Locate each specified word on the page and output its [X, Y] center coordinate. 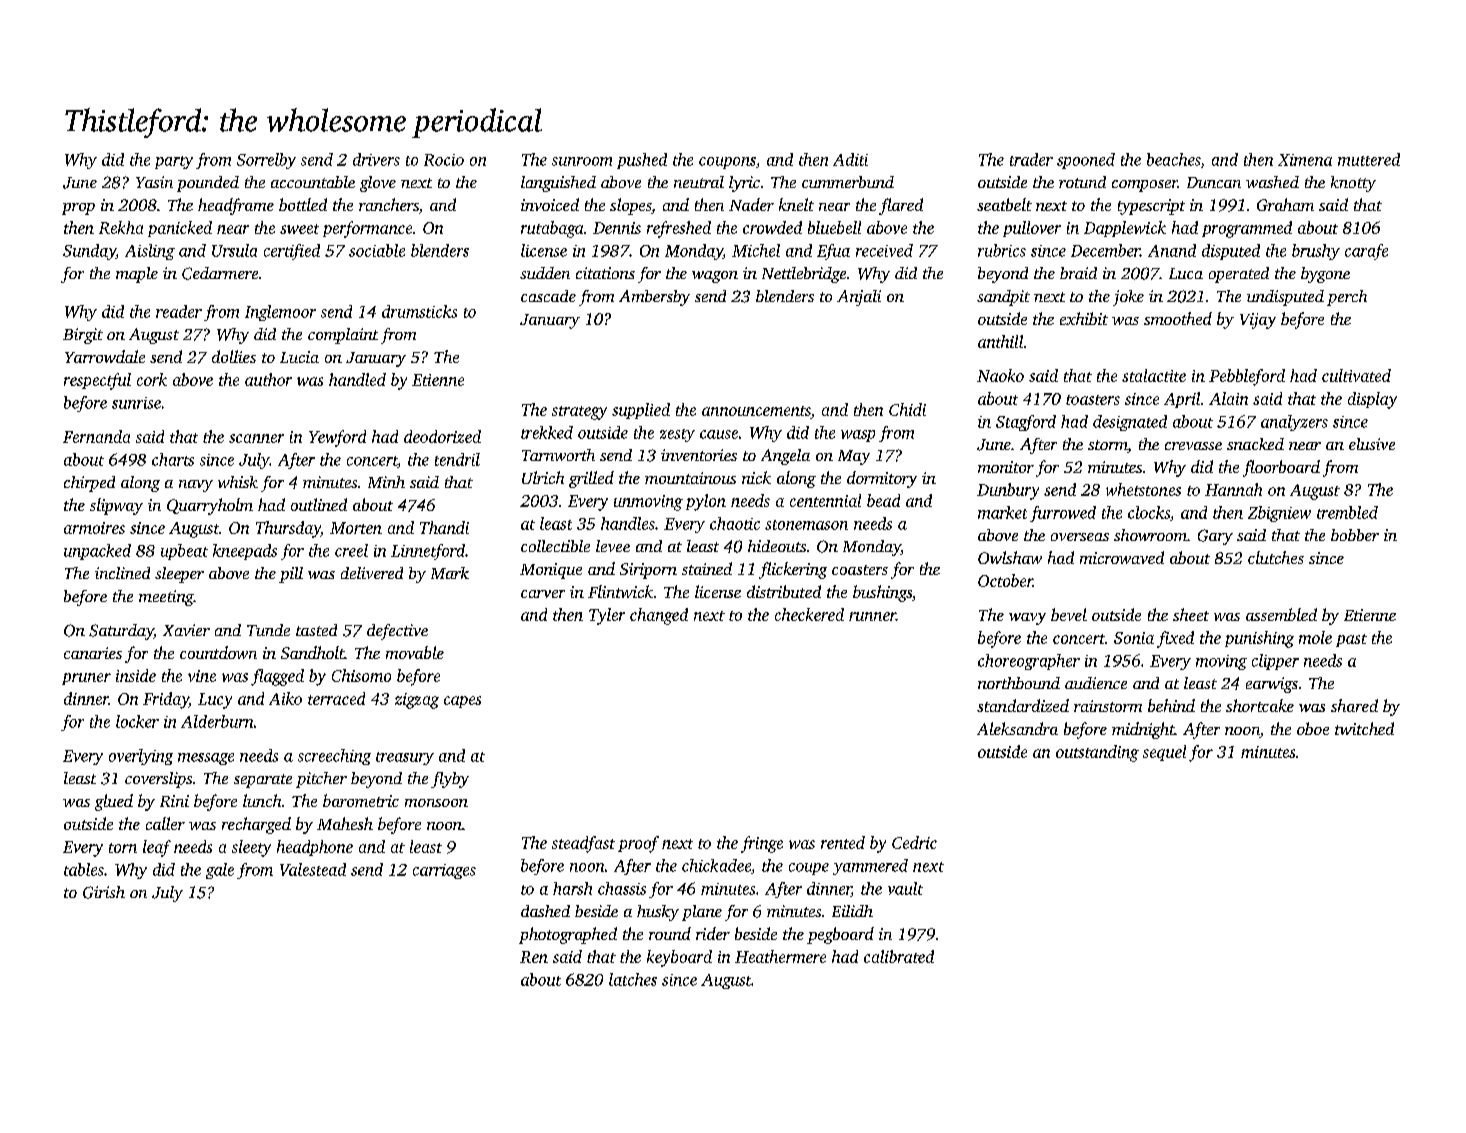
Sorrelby [266, 161]
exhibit [1084, 318]
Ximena [1305, 160]
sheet [1191, 614]
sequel [1164, 753]
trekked [547, 432]
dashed [545, 911]
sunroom [582, 161]
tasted [316, 630]
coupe [809, 869]
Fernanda [96, 436]
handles [628, 523]
